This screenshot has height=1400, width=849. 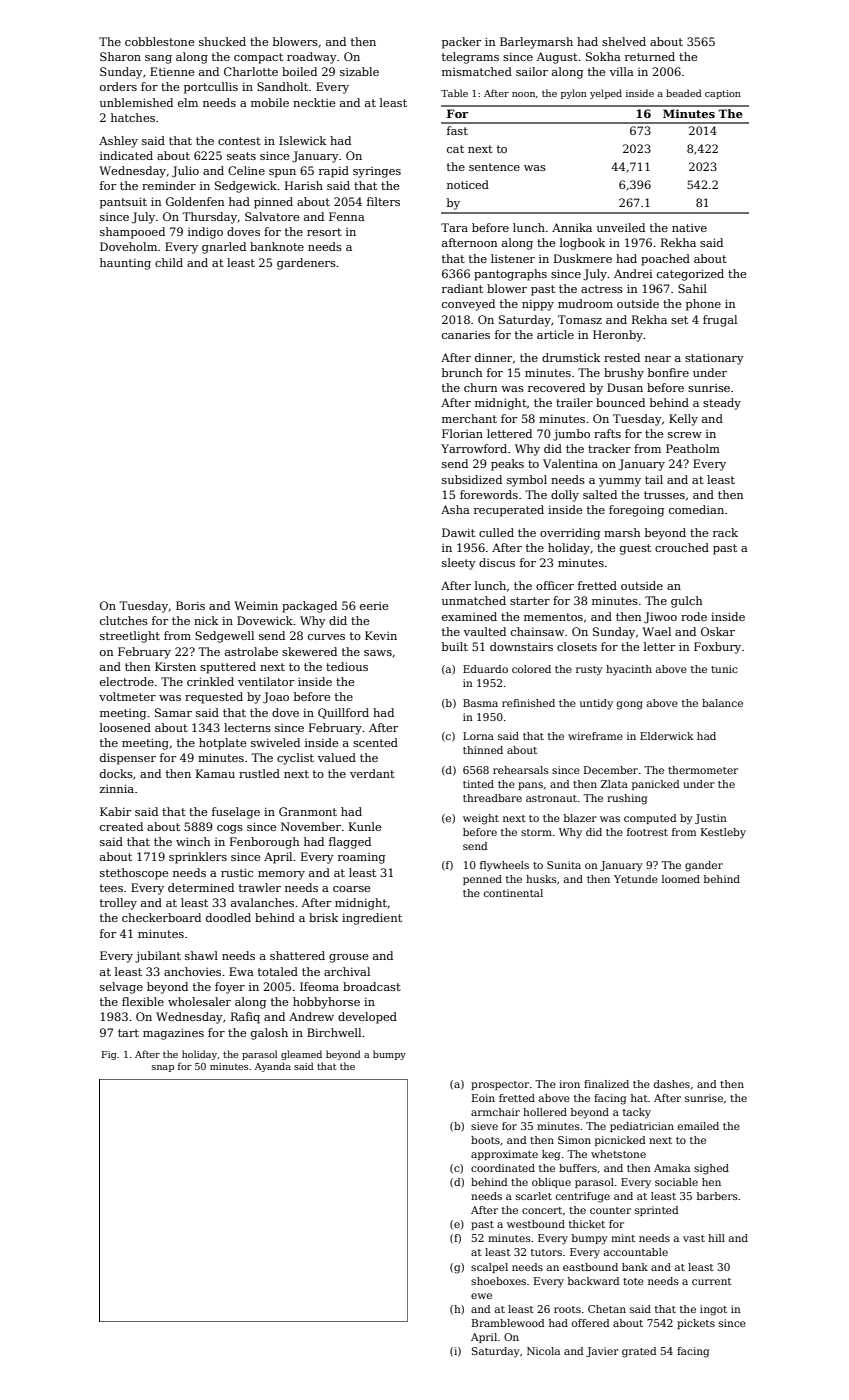 What do you see at coordinates (169, 262) in the screenshot?
I see `child` at bounding box center [169, 262].
